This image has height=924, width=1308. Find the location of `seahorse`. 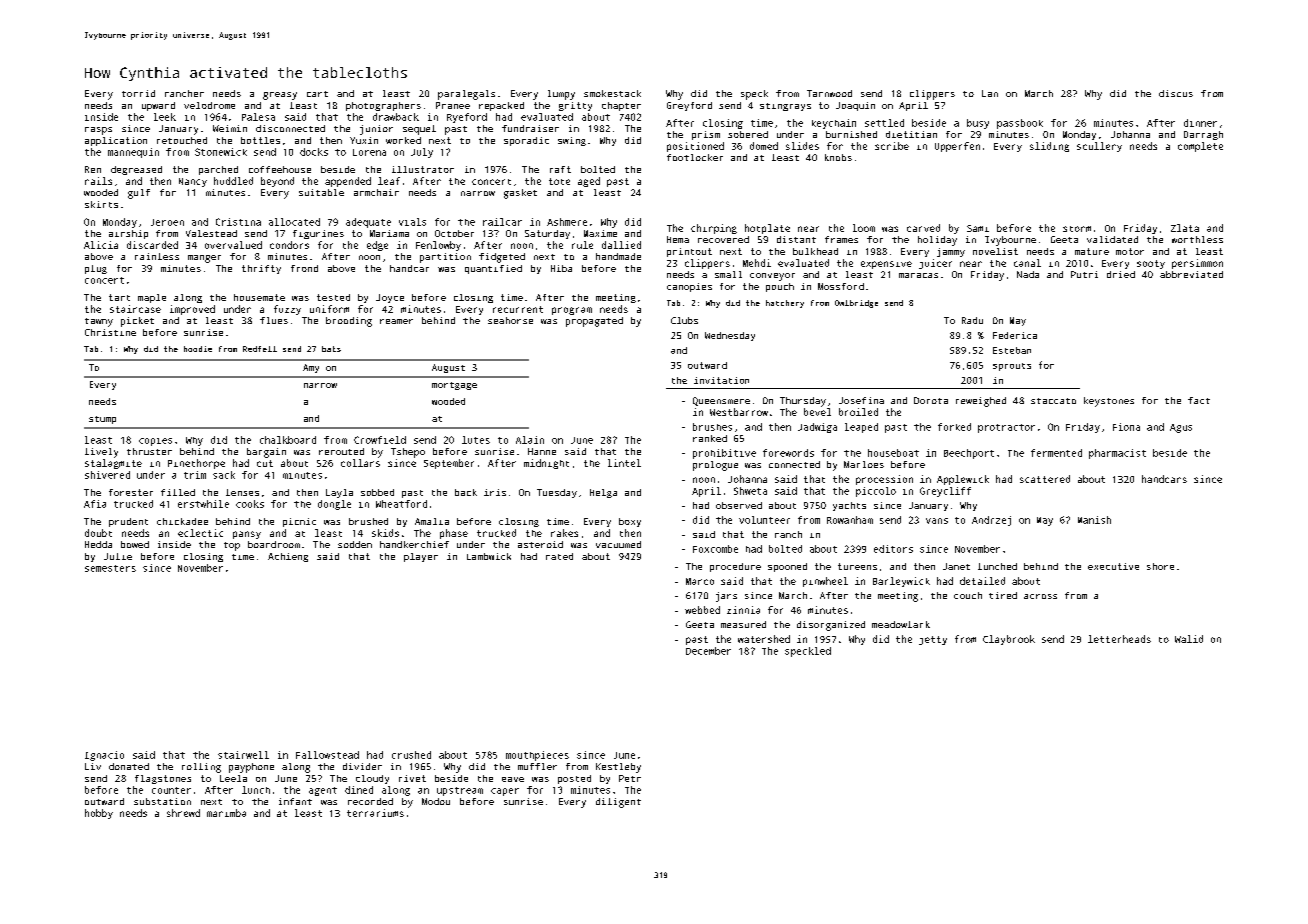

seahorse is located at coordinates (510, 320).
